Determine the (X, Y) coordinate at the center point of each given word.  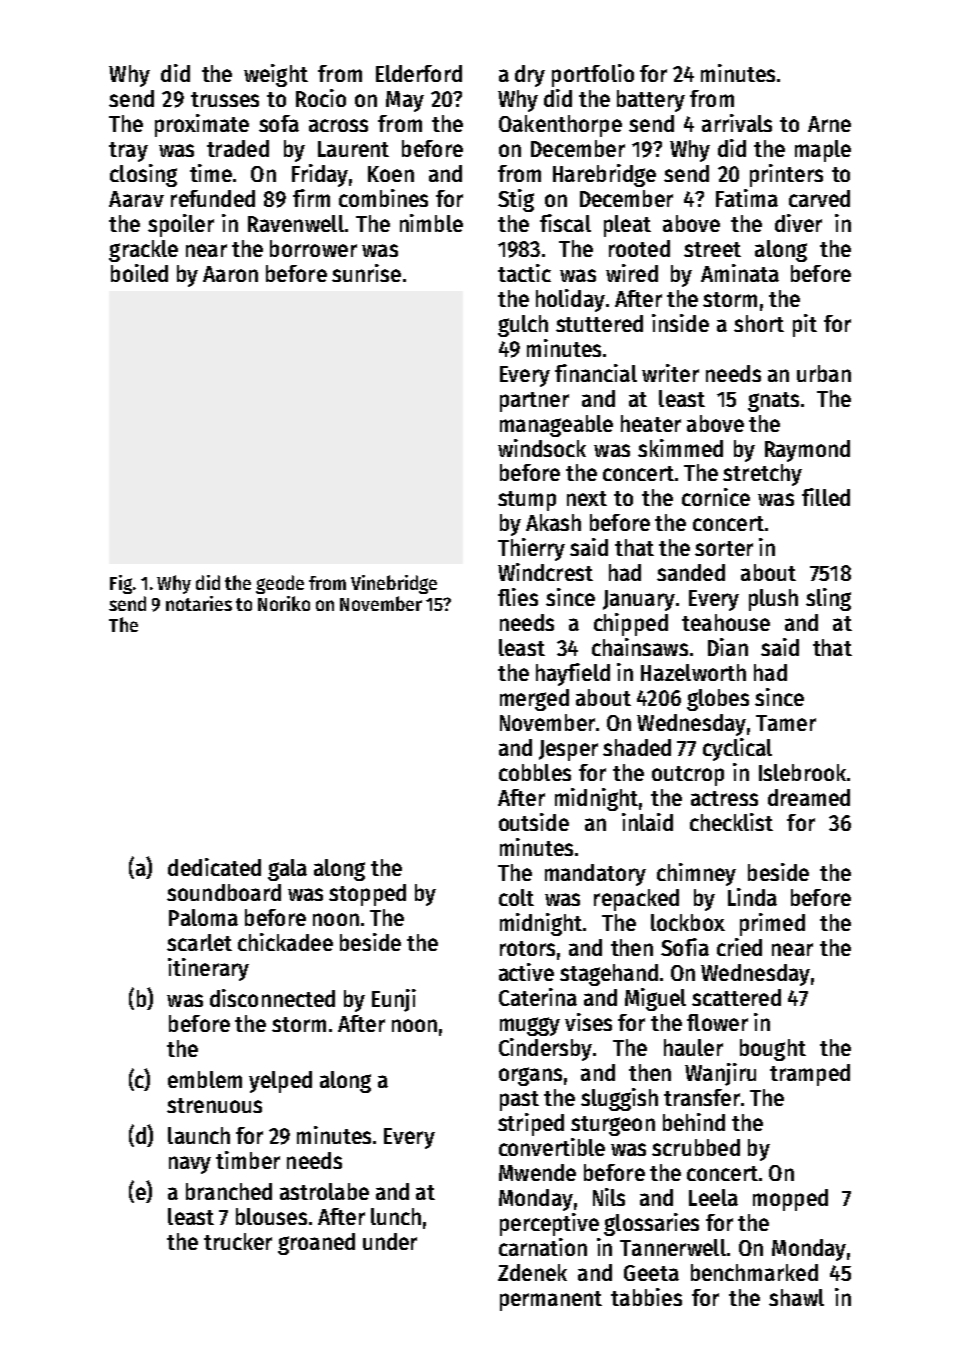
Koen (391, 174)
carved (819, 198)
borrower (313, 248)
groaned (316, 1244)
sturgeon (613, 1126)
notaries (199, 603)
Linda (752, 897)
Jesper (568, 750)
